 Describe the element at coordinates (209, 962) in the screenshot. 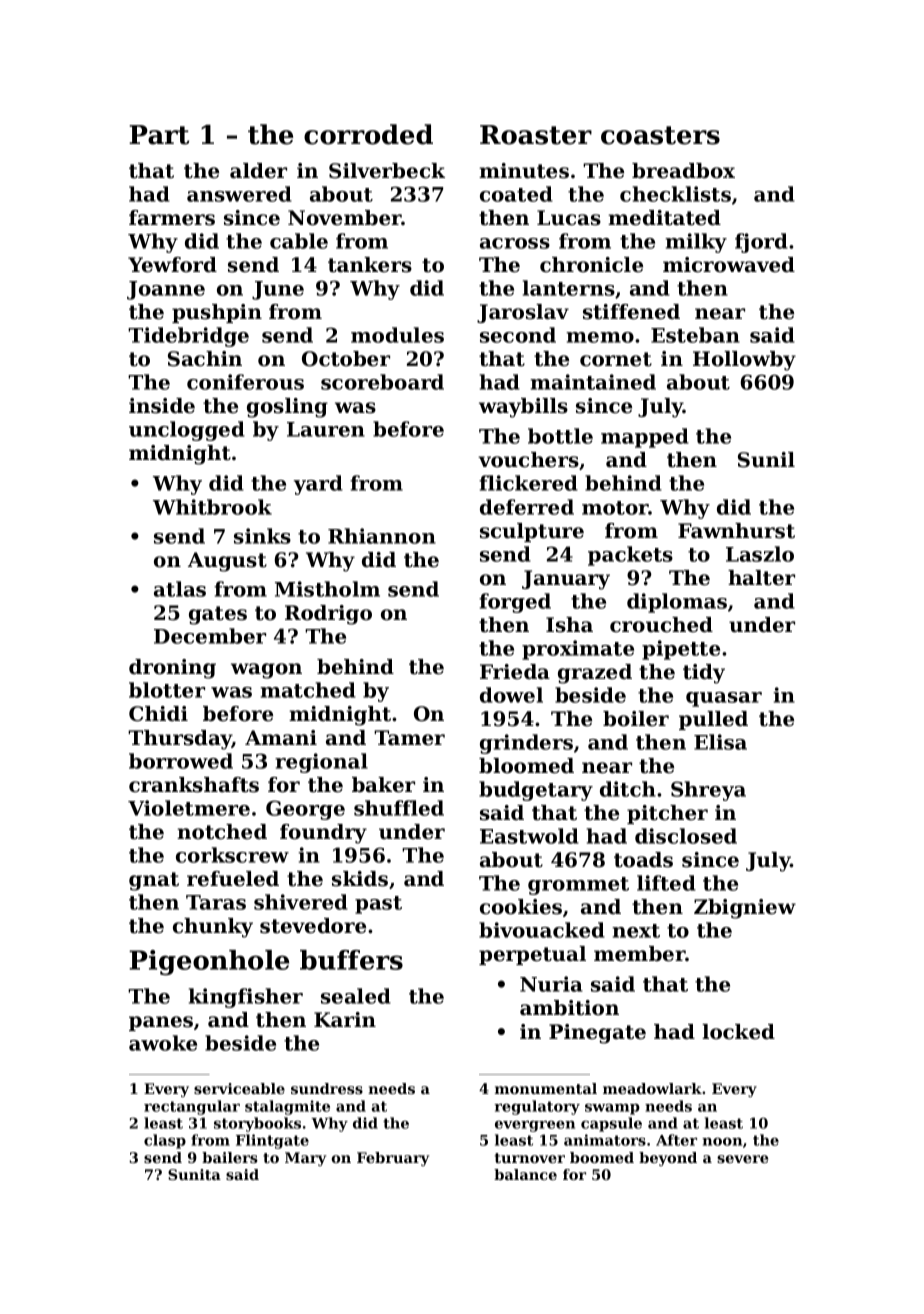

I see `Pigeonhole` at that location.
